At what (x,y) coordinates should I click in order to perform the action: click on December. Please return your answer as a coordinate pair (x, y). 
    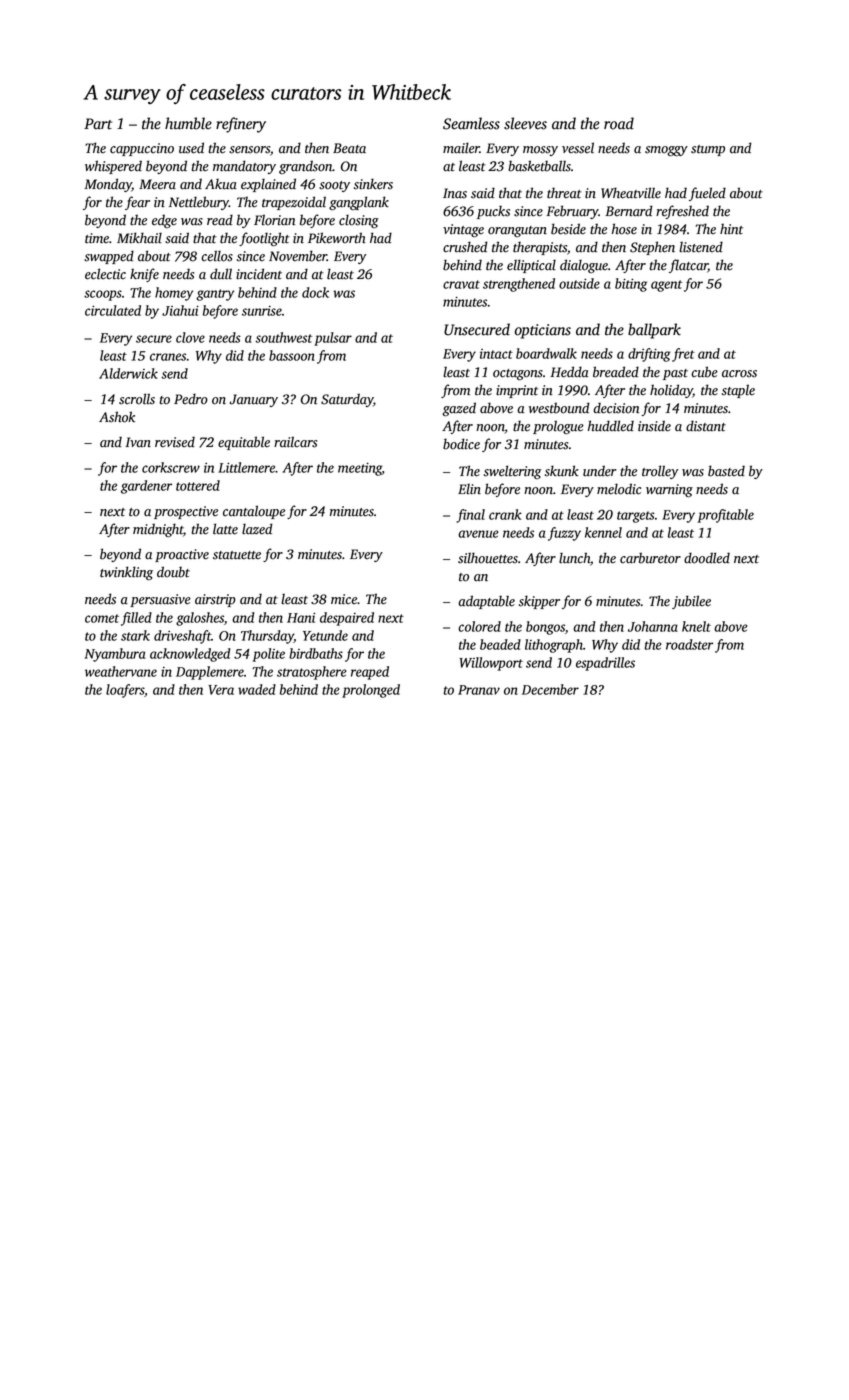
    Looking at the image, I should click on (550, 689).
